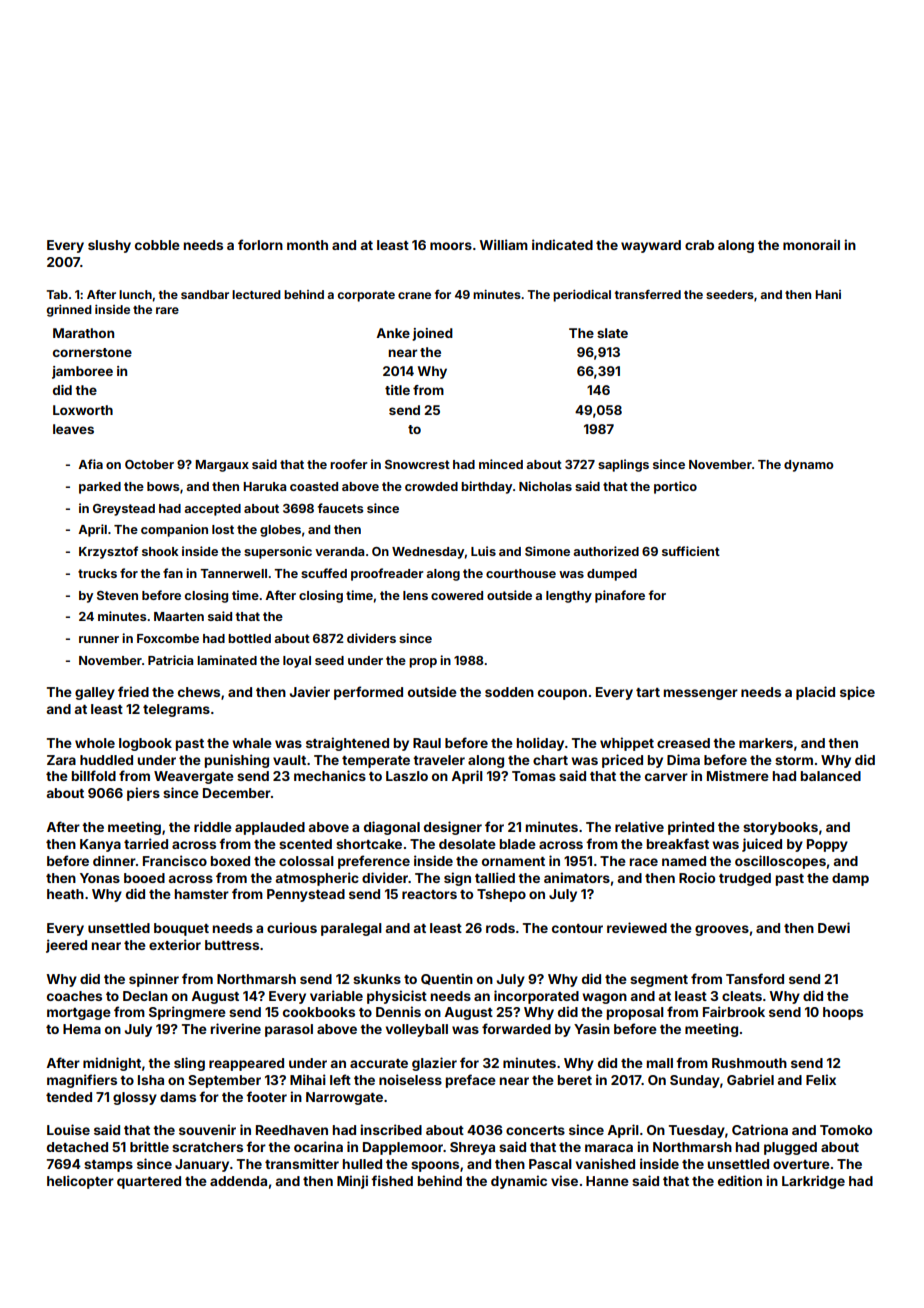  I want to click on companion, so click(174, 530).
